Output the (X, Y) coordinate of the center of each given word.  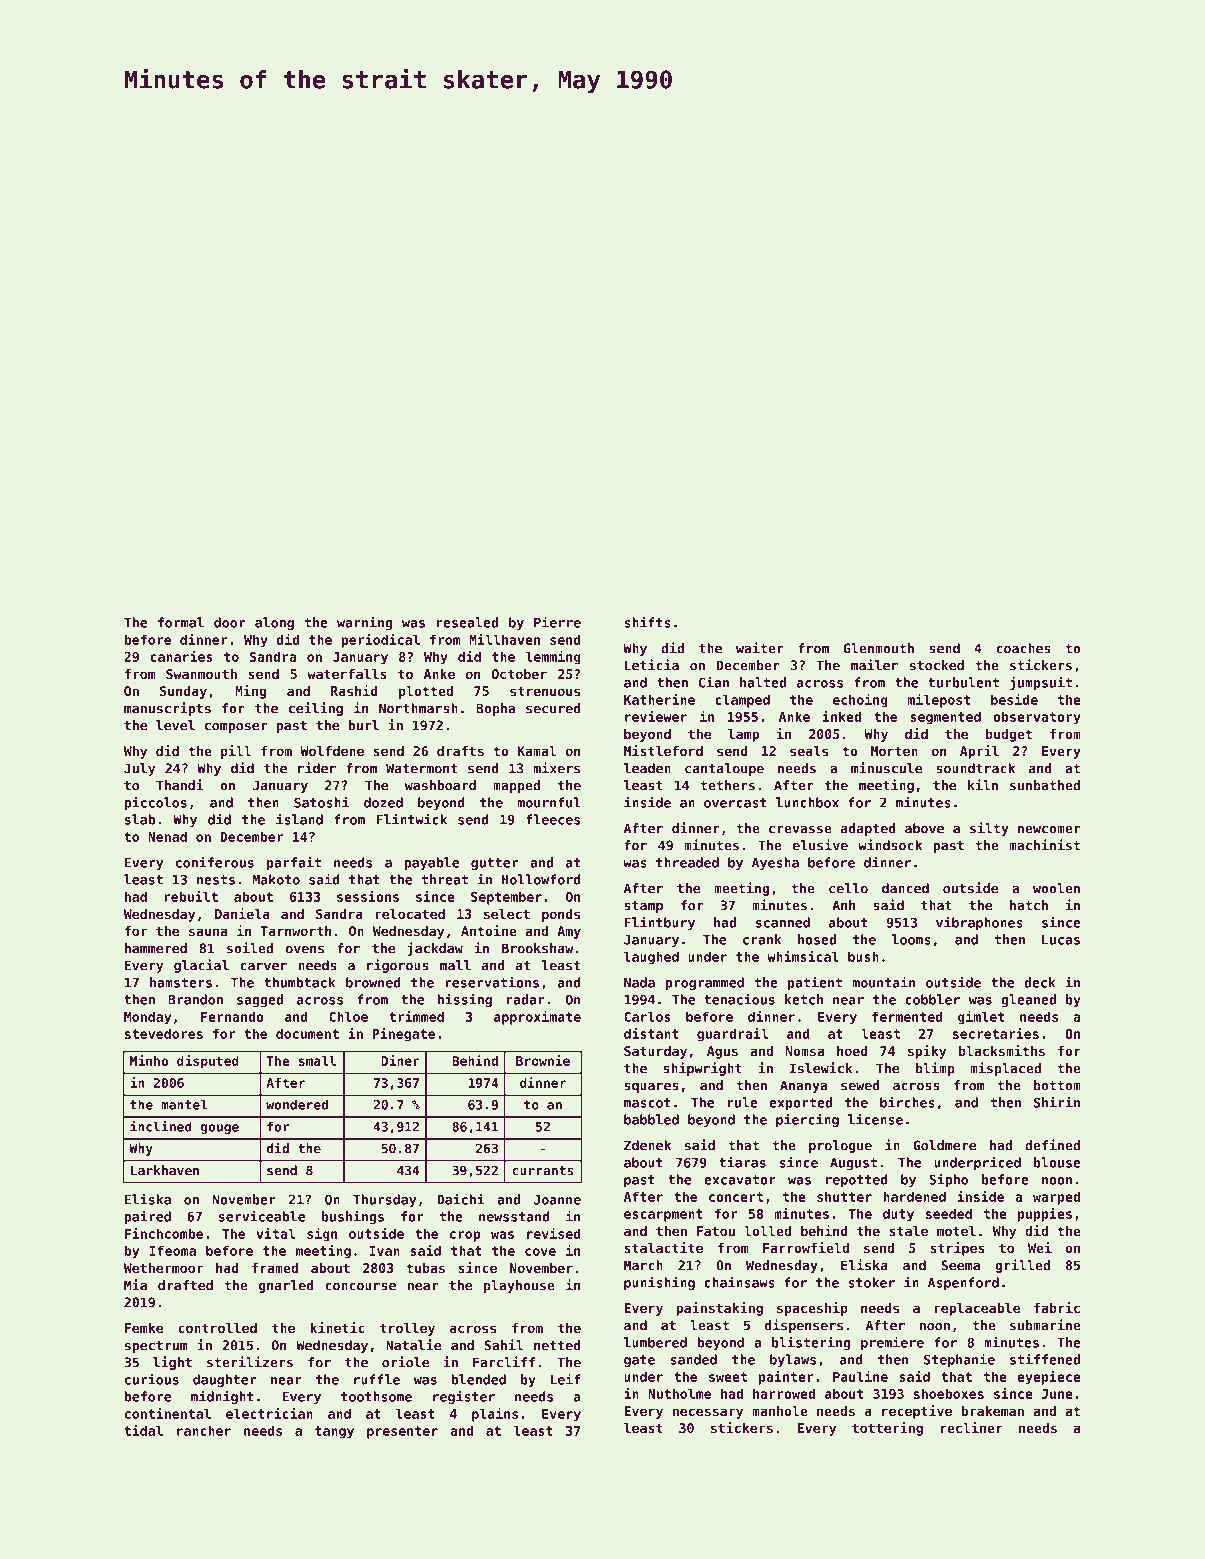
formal (181, 622)
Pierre (557, 622)
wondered (297, 1104)
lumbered (655, 1342)
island (299, 819)
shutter (844, 1196)
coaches (1023, 648)
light (172, 1363)
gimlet (981, 1018)
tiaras (742, 1162)
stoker (871, 1282)
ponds (561, 915)
